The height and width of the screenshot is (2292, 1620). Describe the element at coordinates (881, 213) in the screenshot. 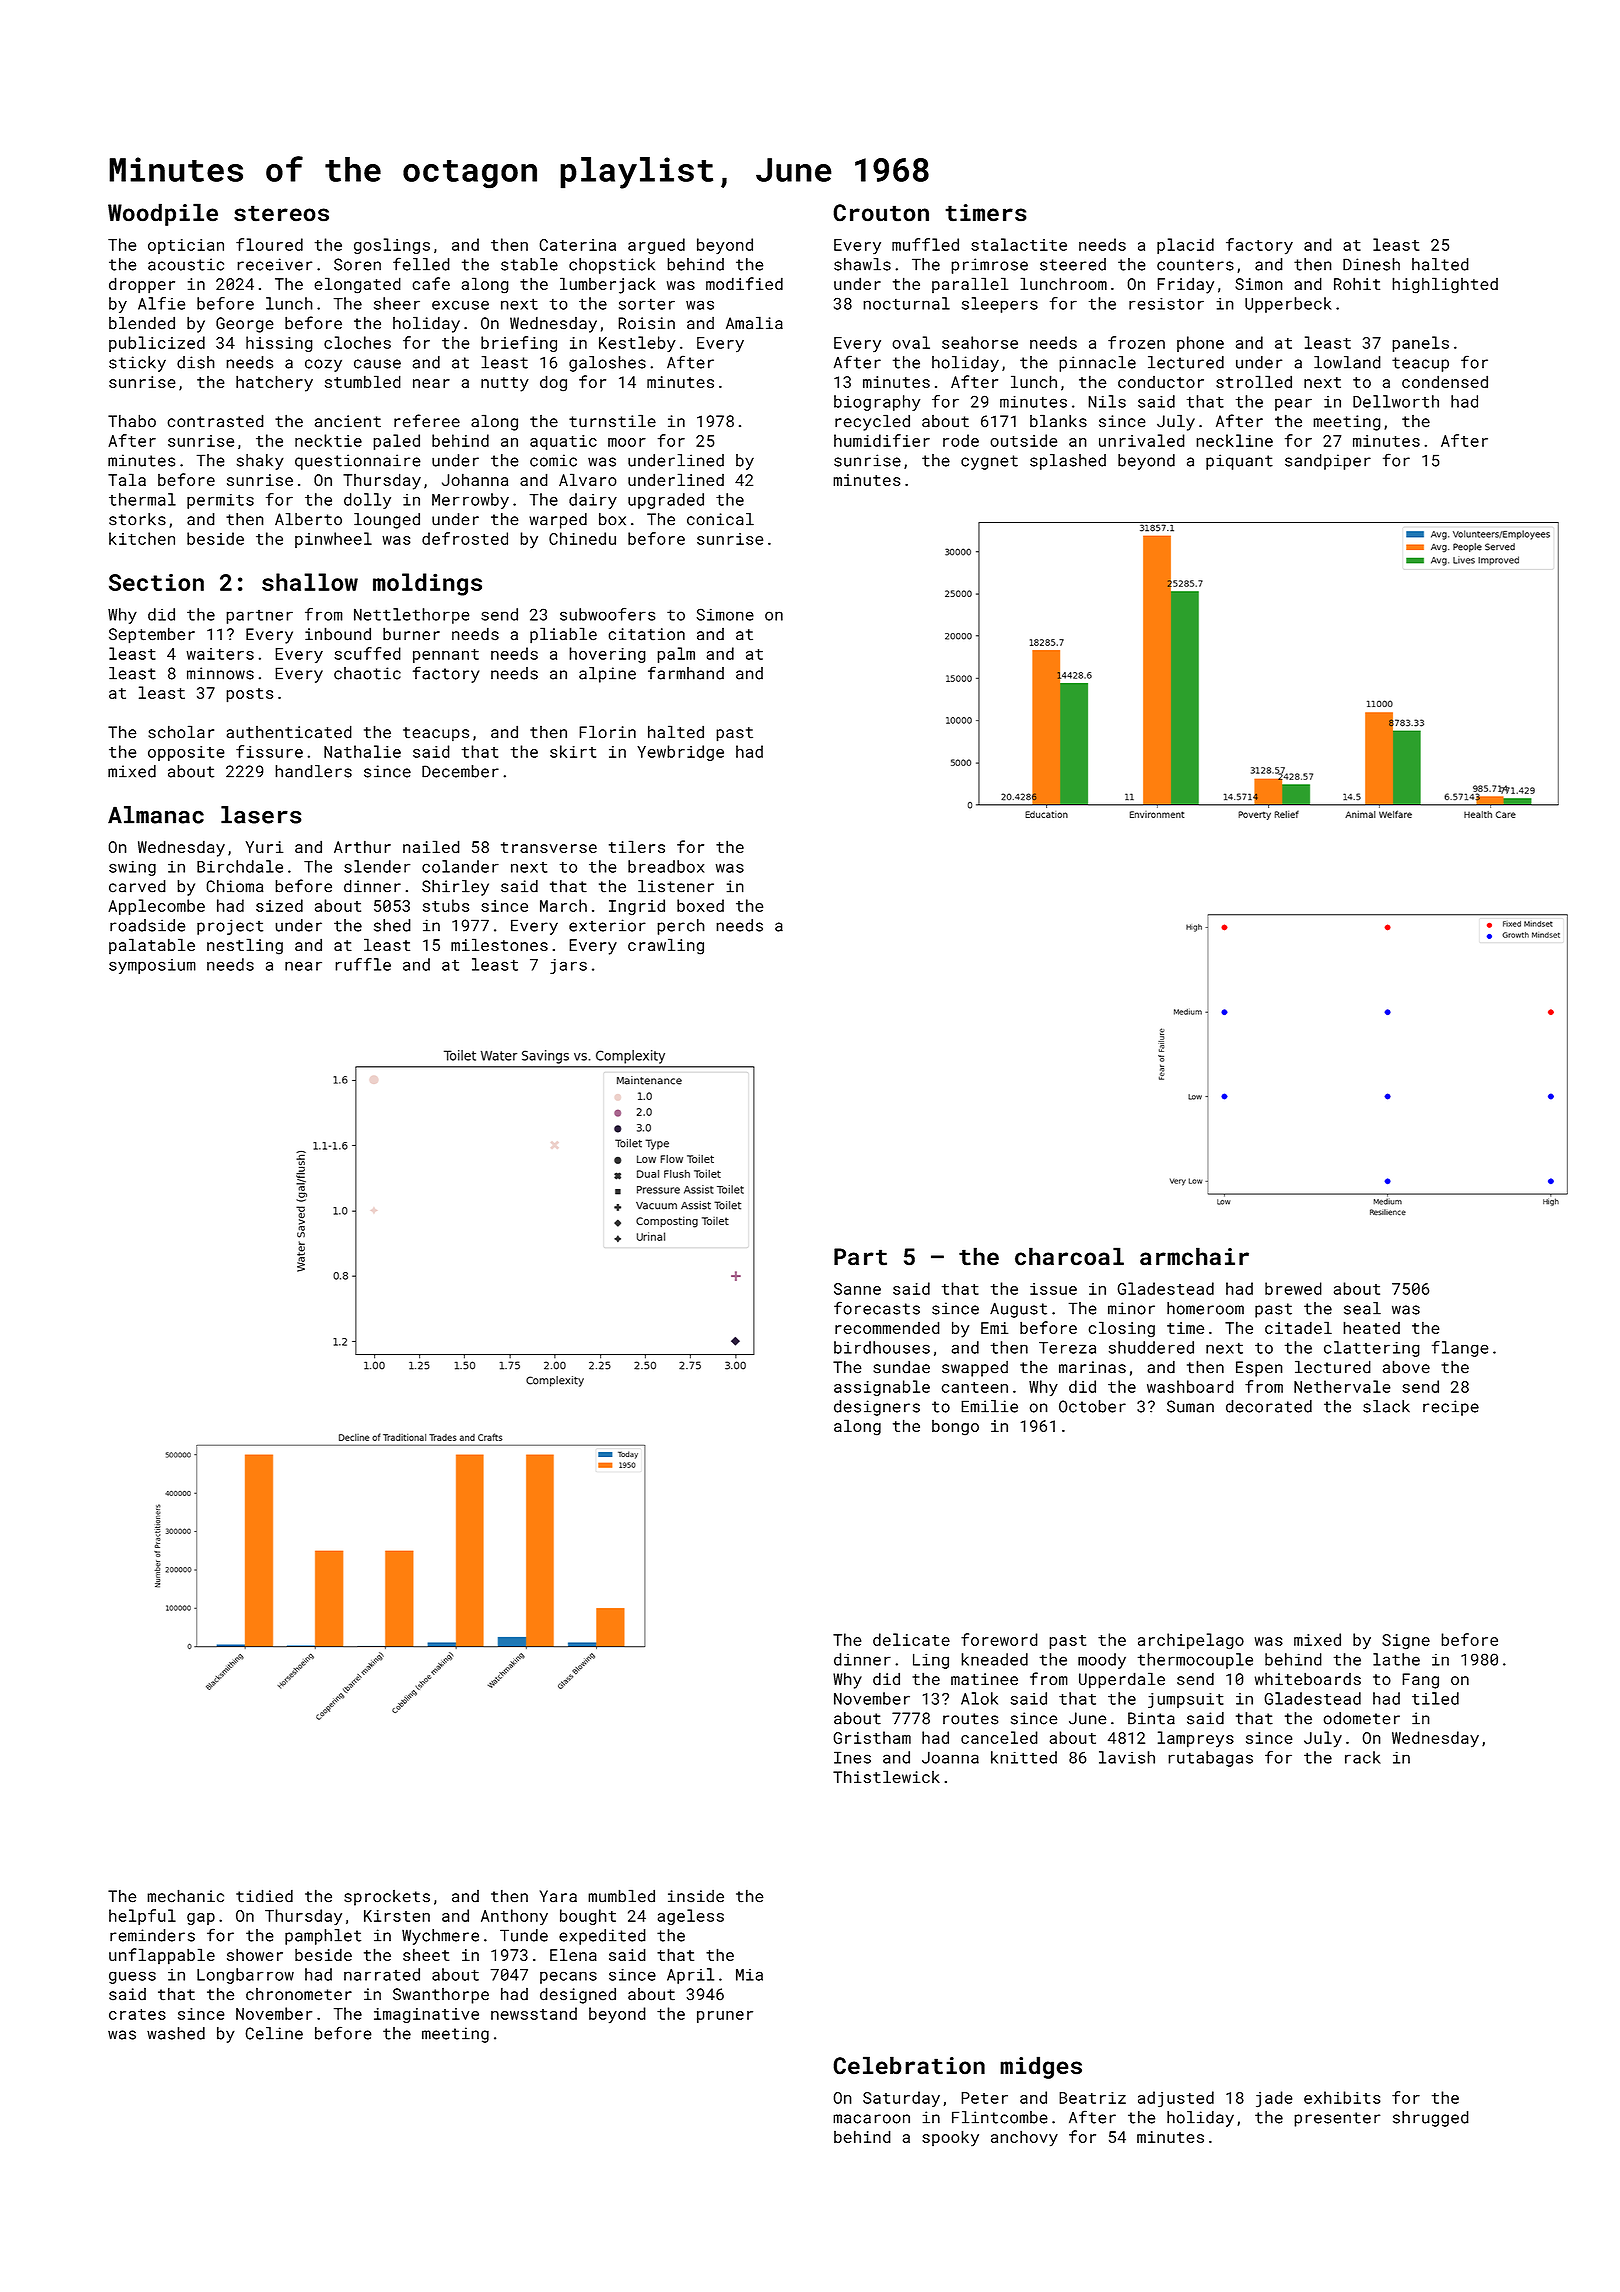

I see `Crouton` at that location.
